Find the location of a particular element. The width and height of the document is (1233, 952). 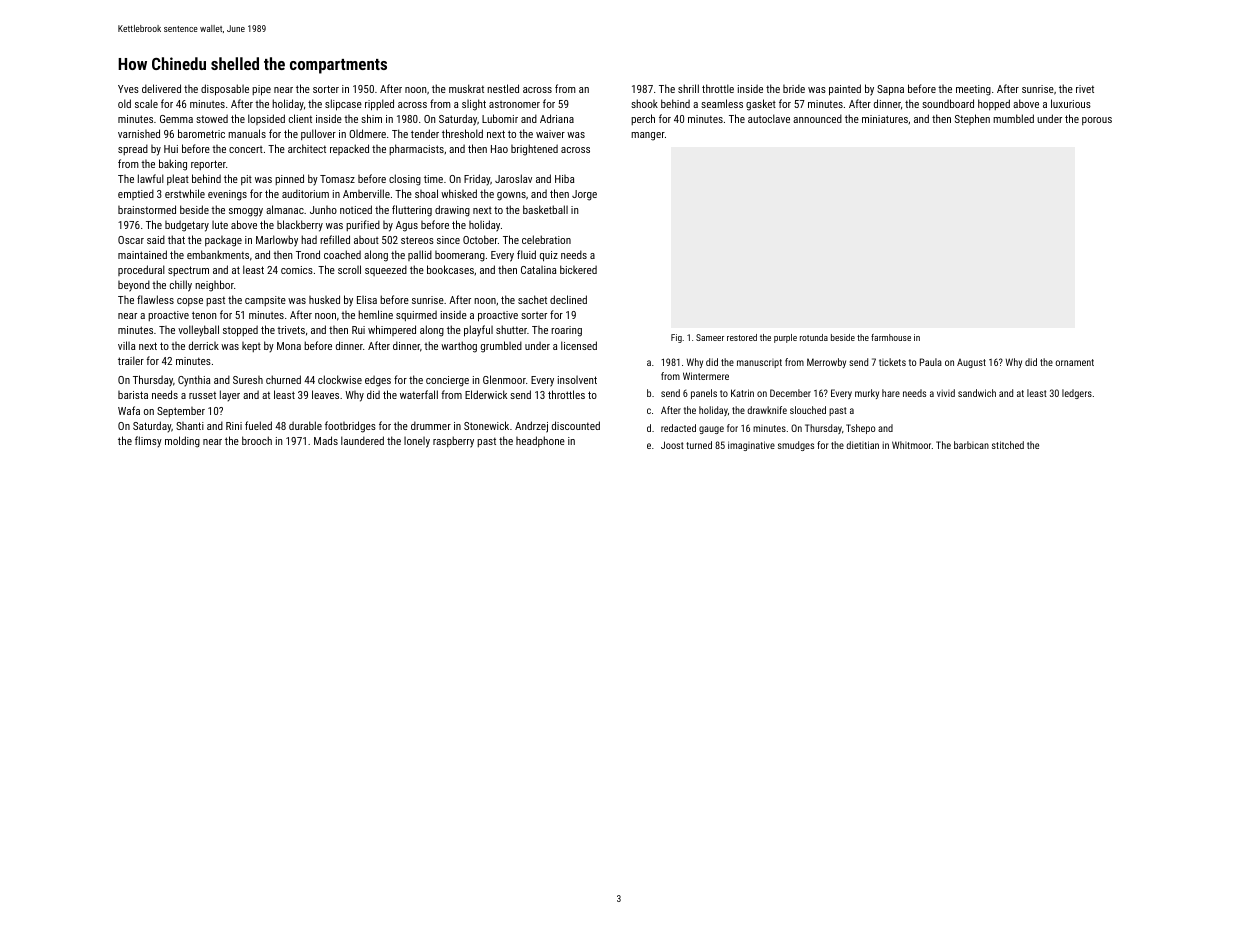

brainstormed is located at coordinates (147, 209).
